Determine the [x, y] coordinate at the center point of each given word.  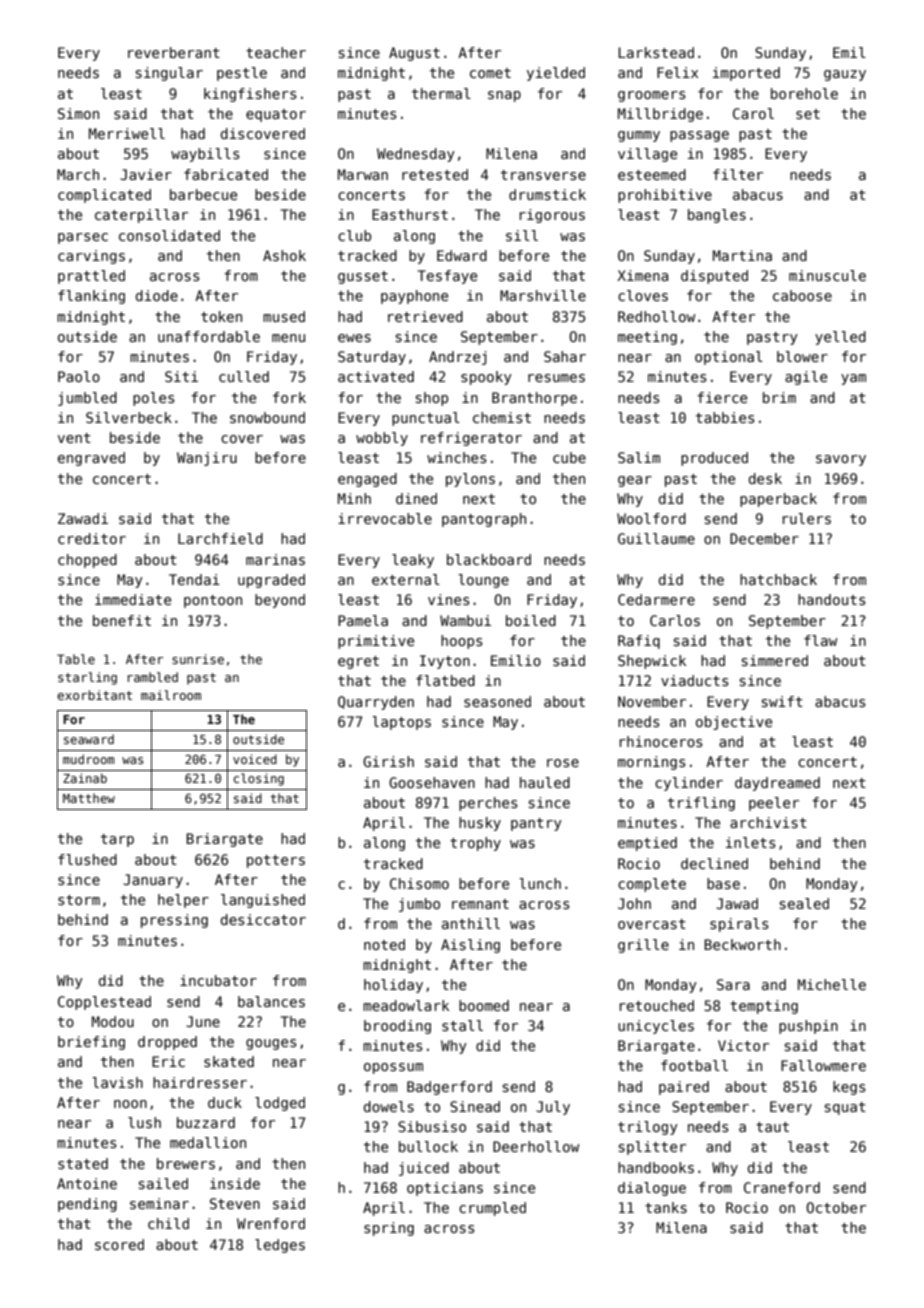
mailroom [171, 695]
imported [746, 74]
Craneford [782, 1187]
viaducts [695, 680]
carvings [91, 257]
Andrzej [458, 358]
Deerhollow [536, 1146]
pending [87, 1205]
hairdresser [200, 1082]
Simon [78, 113]
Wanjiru [207, 459]
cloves [643, 295]
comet [490, 73]
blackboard [489, 559]
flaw [821, 640]
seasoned [497, 701]
